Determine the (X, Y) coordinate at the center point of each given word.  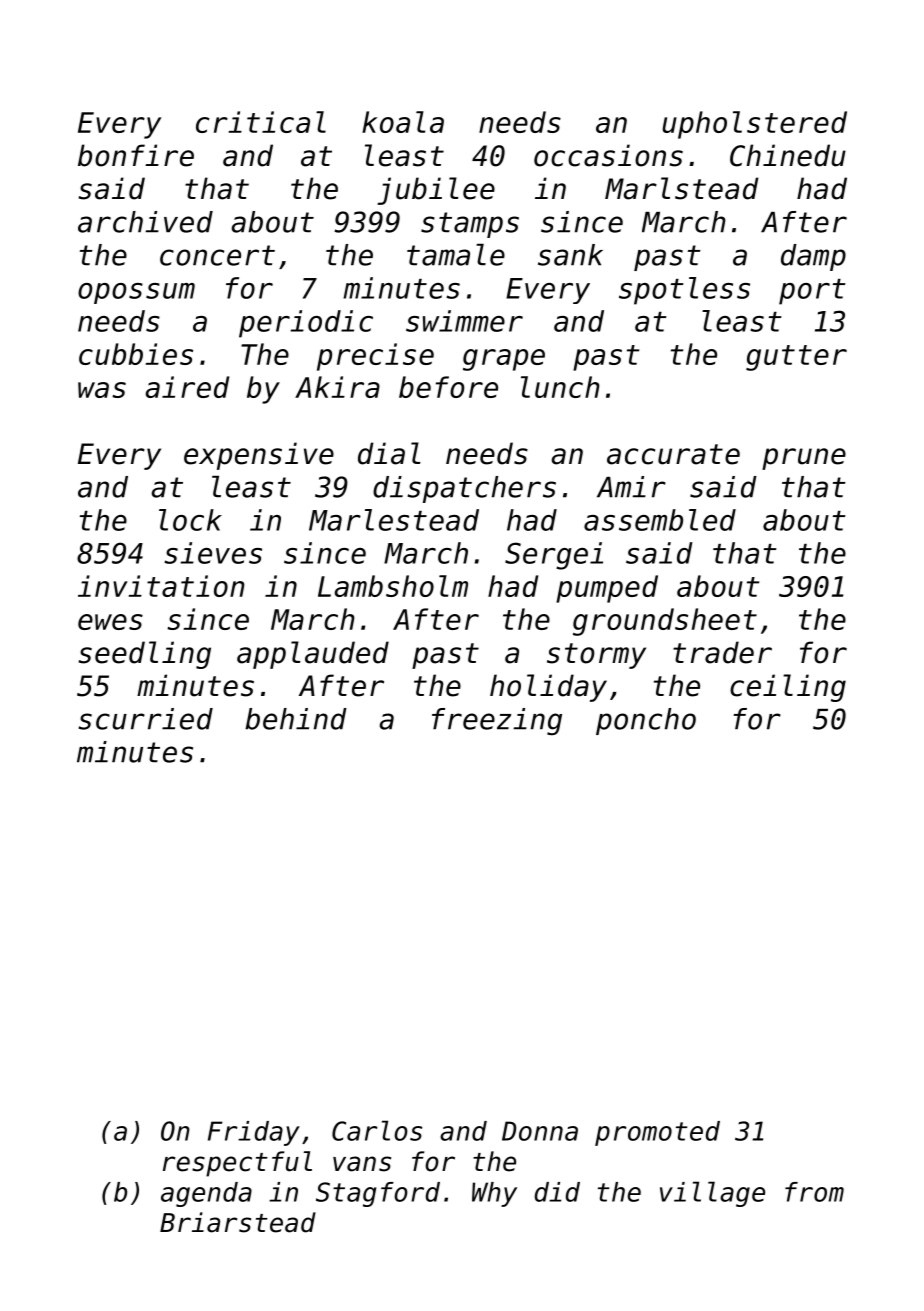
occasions (608, 155)
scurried (145, 719)
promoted (657, 1133)
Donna (540, 1131)
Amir (631, 487)
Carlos (377, 1130)
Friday (254, 1133)
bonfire (136, 155)
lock (190, 520)
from (814, 1192)
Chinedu (788, 155)
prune (804, 459)
